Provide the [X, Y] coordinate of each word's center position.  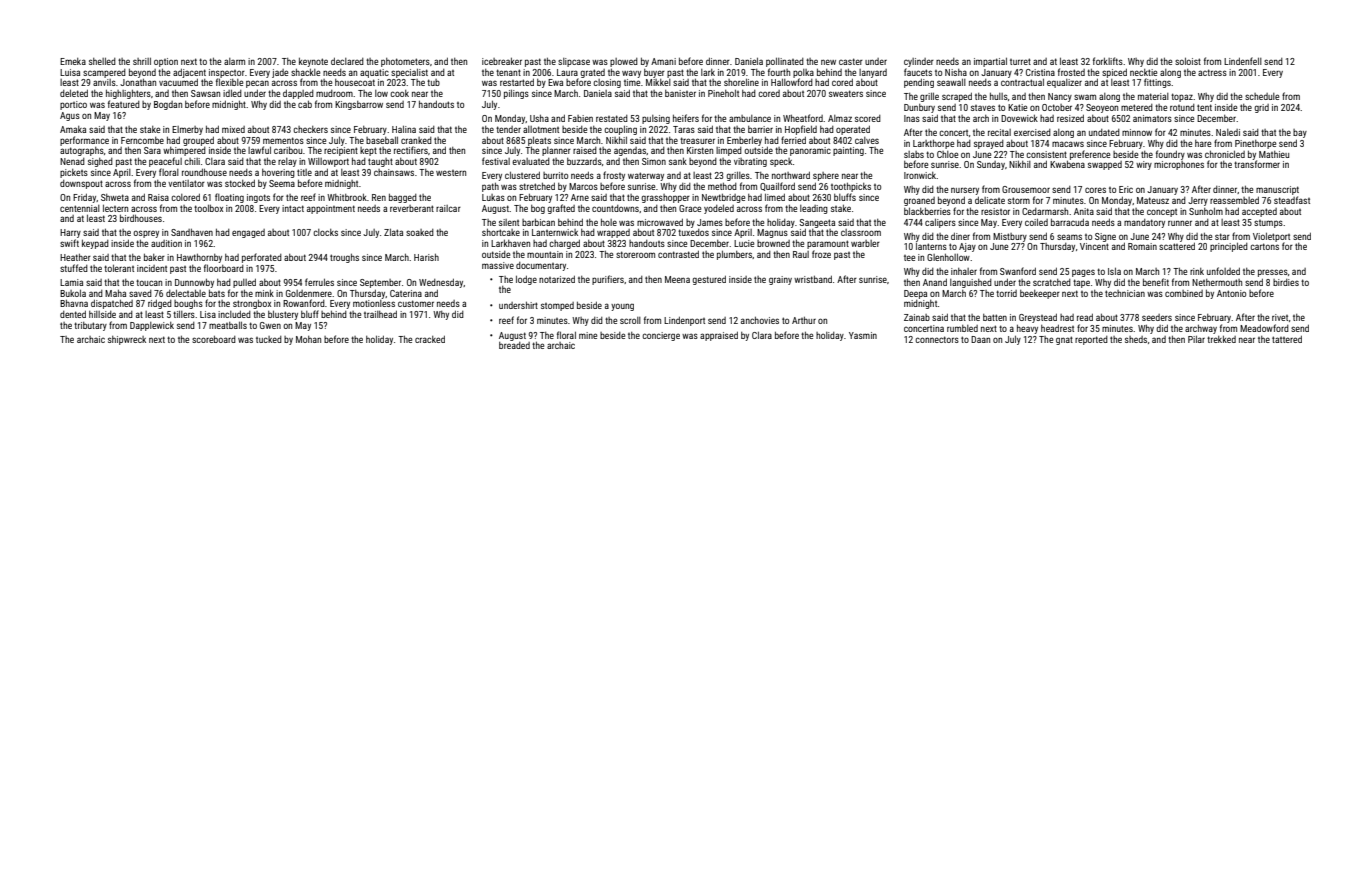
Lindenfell [1243, 61]
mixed [233, 129]
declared [347, 61]
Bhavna [74, 303]
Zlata [393, 232]
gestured [709, 280]
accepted [1259, 212]
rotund [1182, 107]
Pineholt [723, 93]
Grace [690, 208]
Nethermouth [1217, 282]
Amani [663, 61]
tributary [90, 326]
